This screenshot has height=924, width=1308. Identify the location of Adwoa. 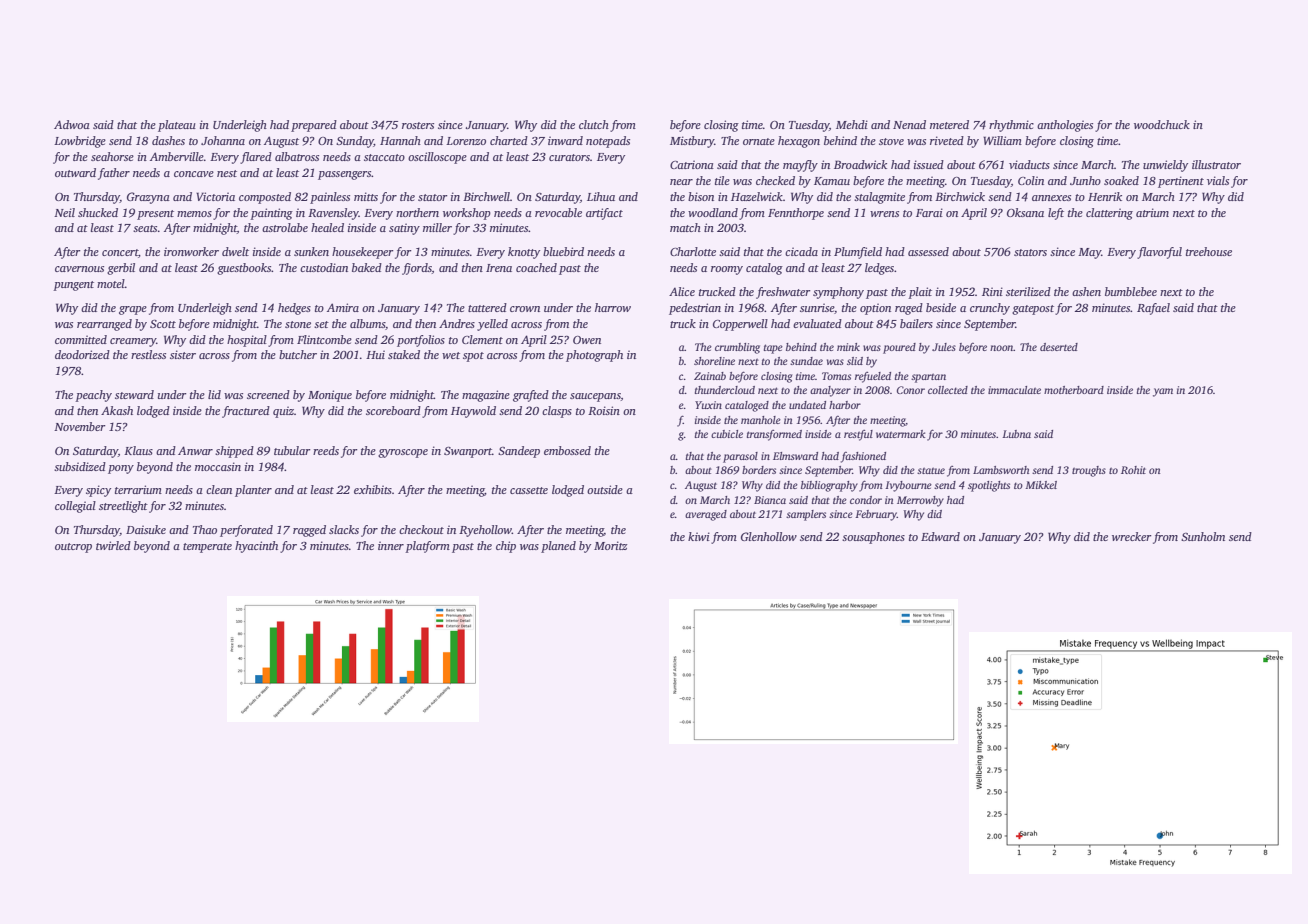
(72, 124).
